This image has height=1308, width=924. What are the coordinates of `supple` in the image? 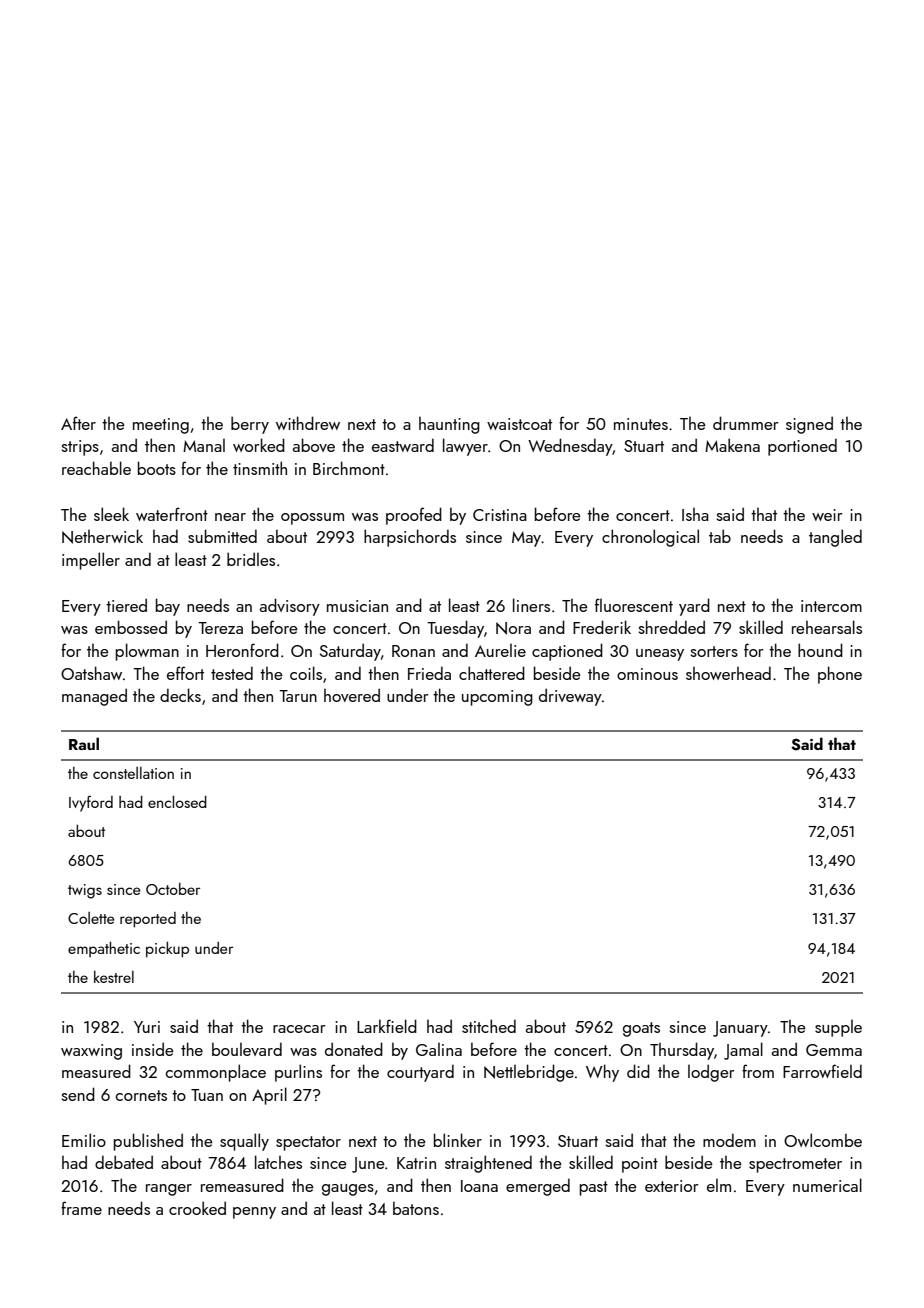 It's located at (838, 1028).
